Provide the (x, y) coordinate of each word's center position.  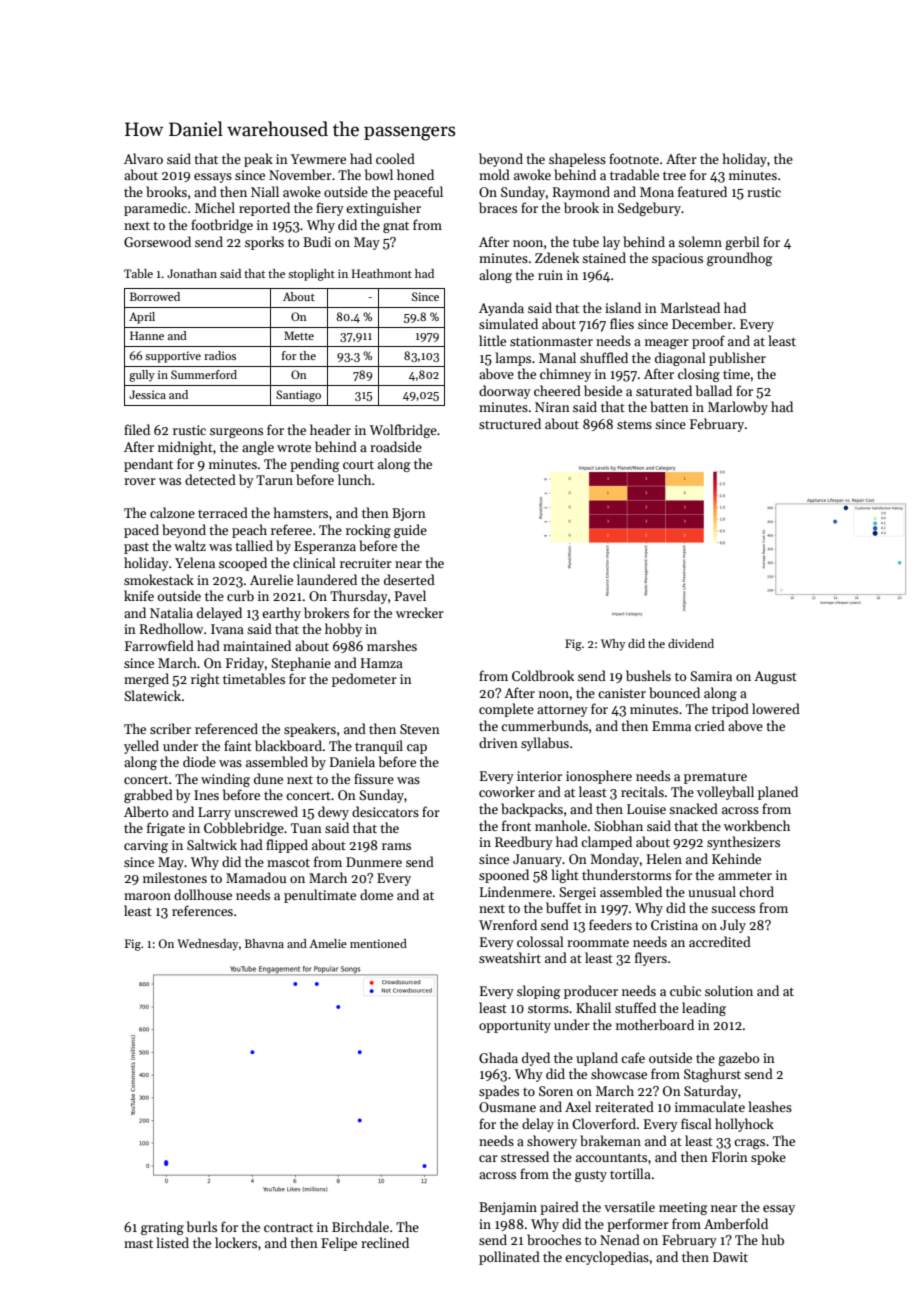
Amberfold (736, 1223)
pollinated (509, 1258)
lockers (236, 1242)
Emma (671, 726)
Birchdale (360, 1226)
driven (498, 742)
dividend (691, 643)
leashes (770, 1106)
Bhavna (264, 943)
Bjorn (409, 514)
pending (315, 465)
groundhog (740, 259)
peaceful (418, 193)
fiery (330, 209)
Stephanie (301, 664)
